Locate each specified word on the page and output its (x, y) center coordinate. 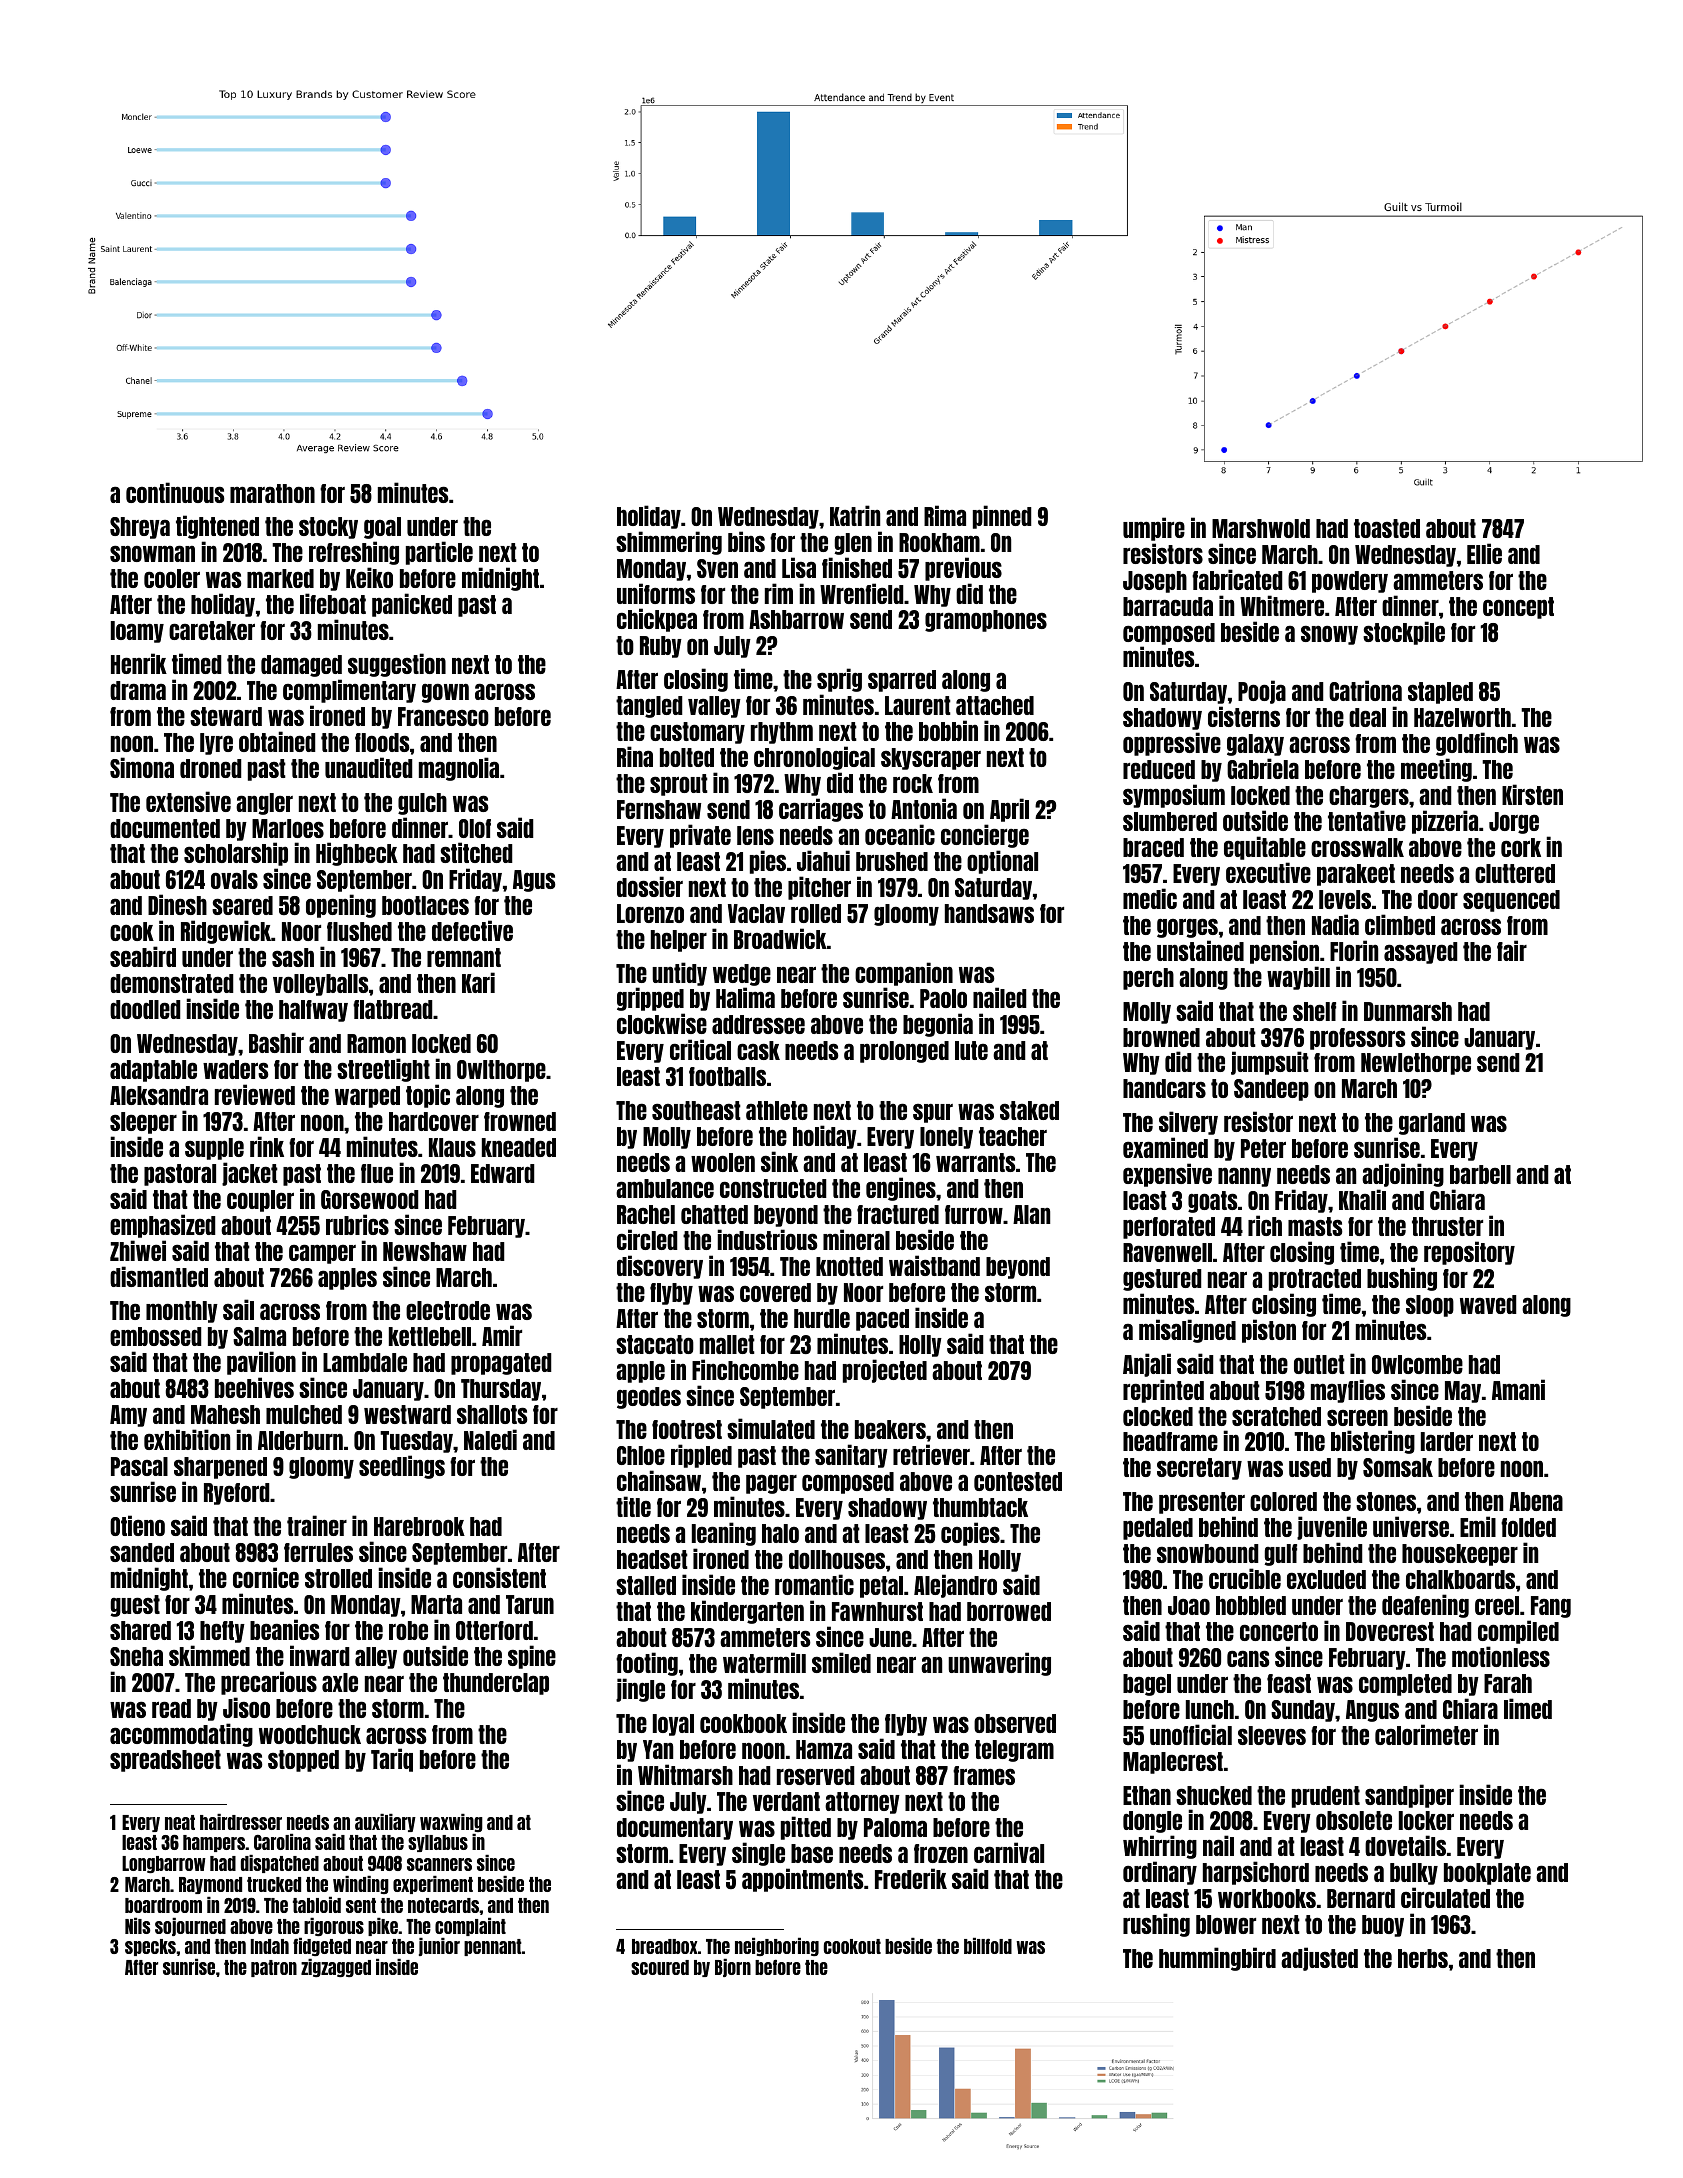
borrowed (1009, 1611)
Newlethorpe (1416, 1064)
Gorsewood (370, 1199)
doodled (145, 1009)
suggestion (397, 665)
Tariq (392, 1760)
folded (1528, 1527)
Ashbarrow (796, 619)
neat (180, 1822)
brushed (892, 861)
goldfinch (1477, 744)
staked (1029, 1110)
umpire (1154, 529)
